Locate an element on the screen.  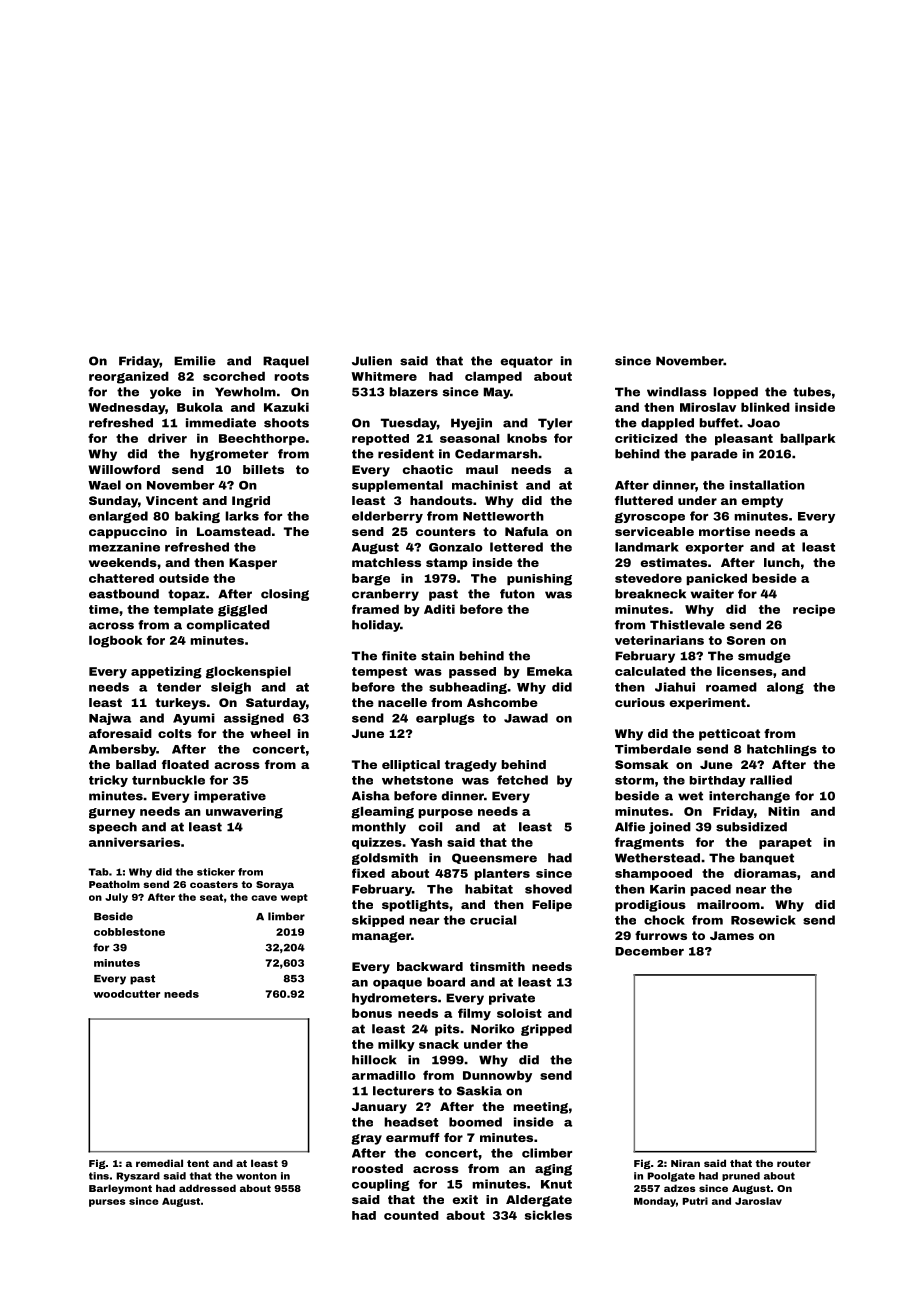
equator is located at coordinates (527, 362).
